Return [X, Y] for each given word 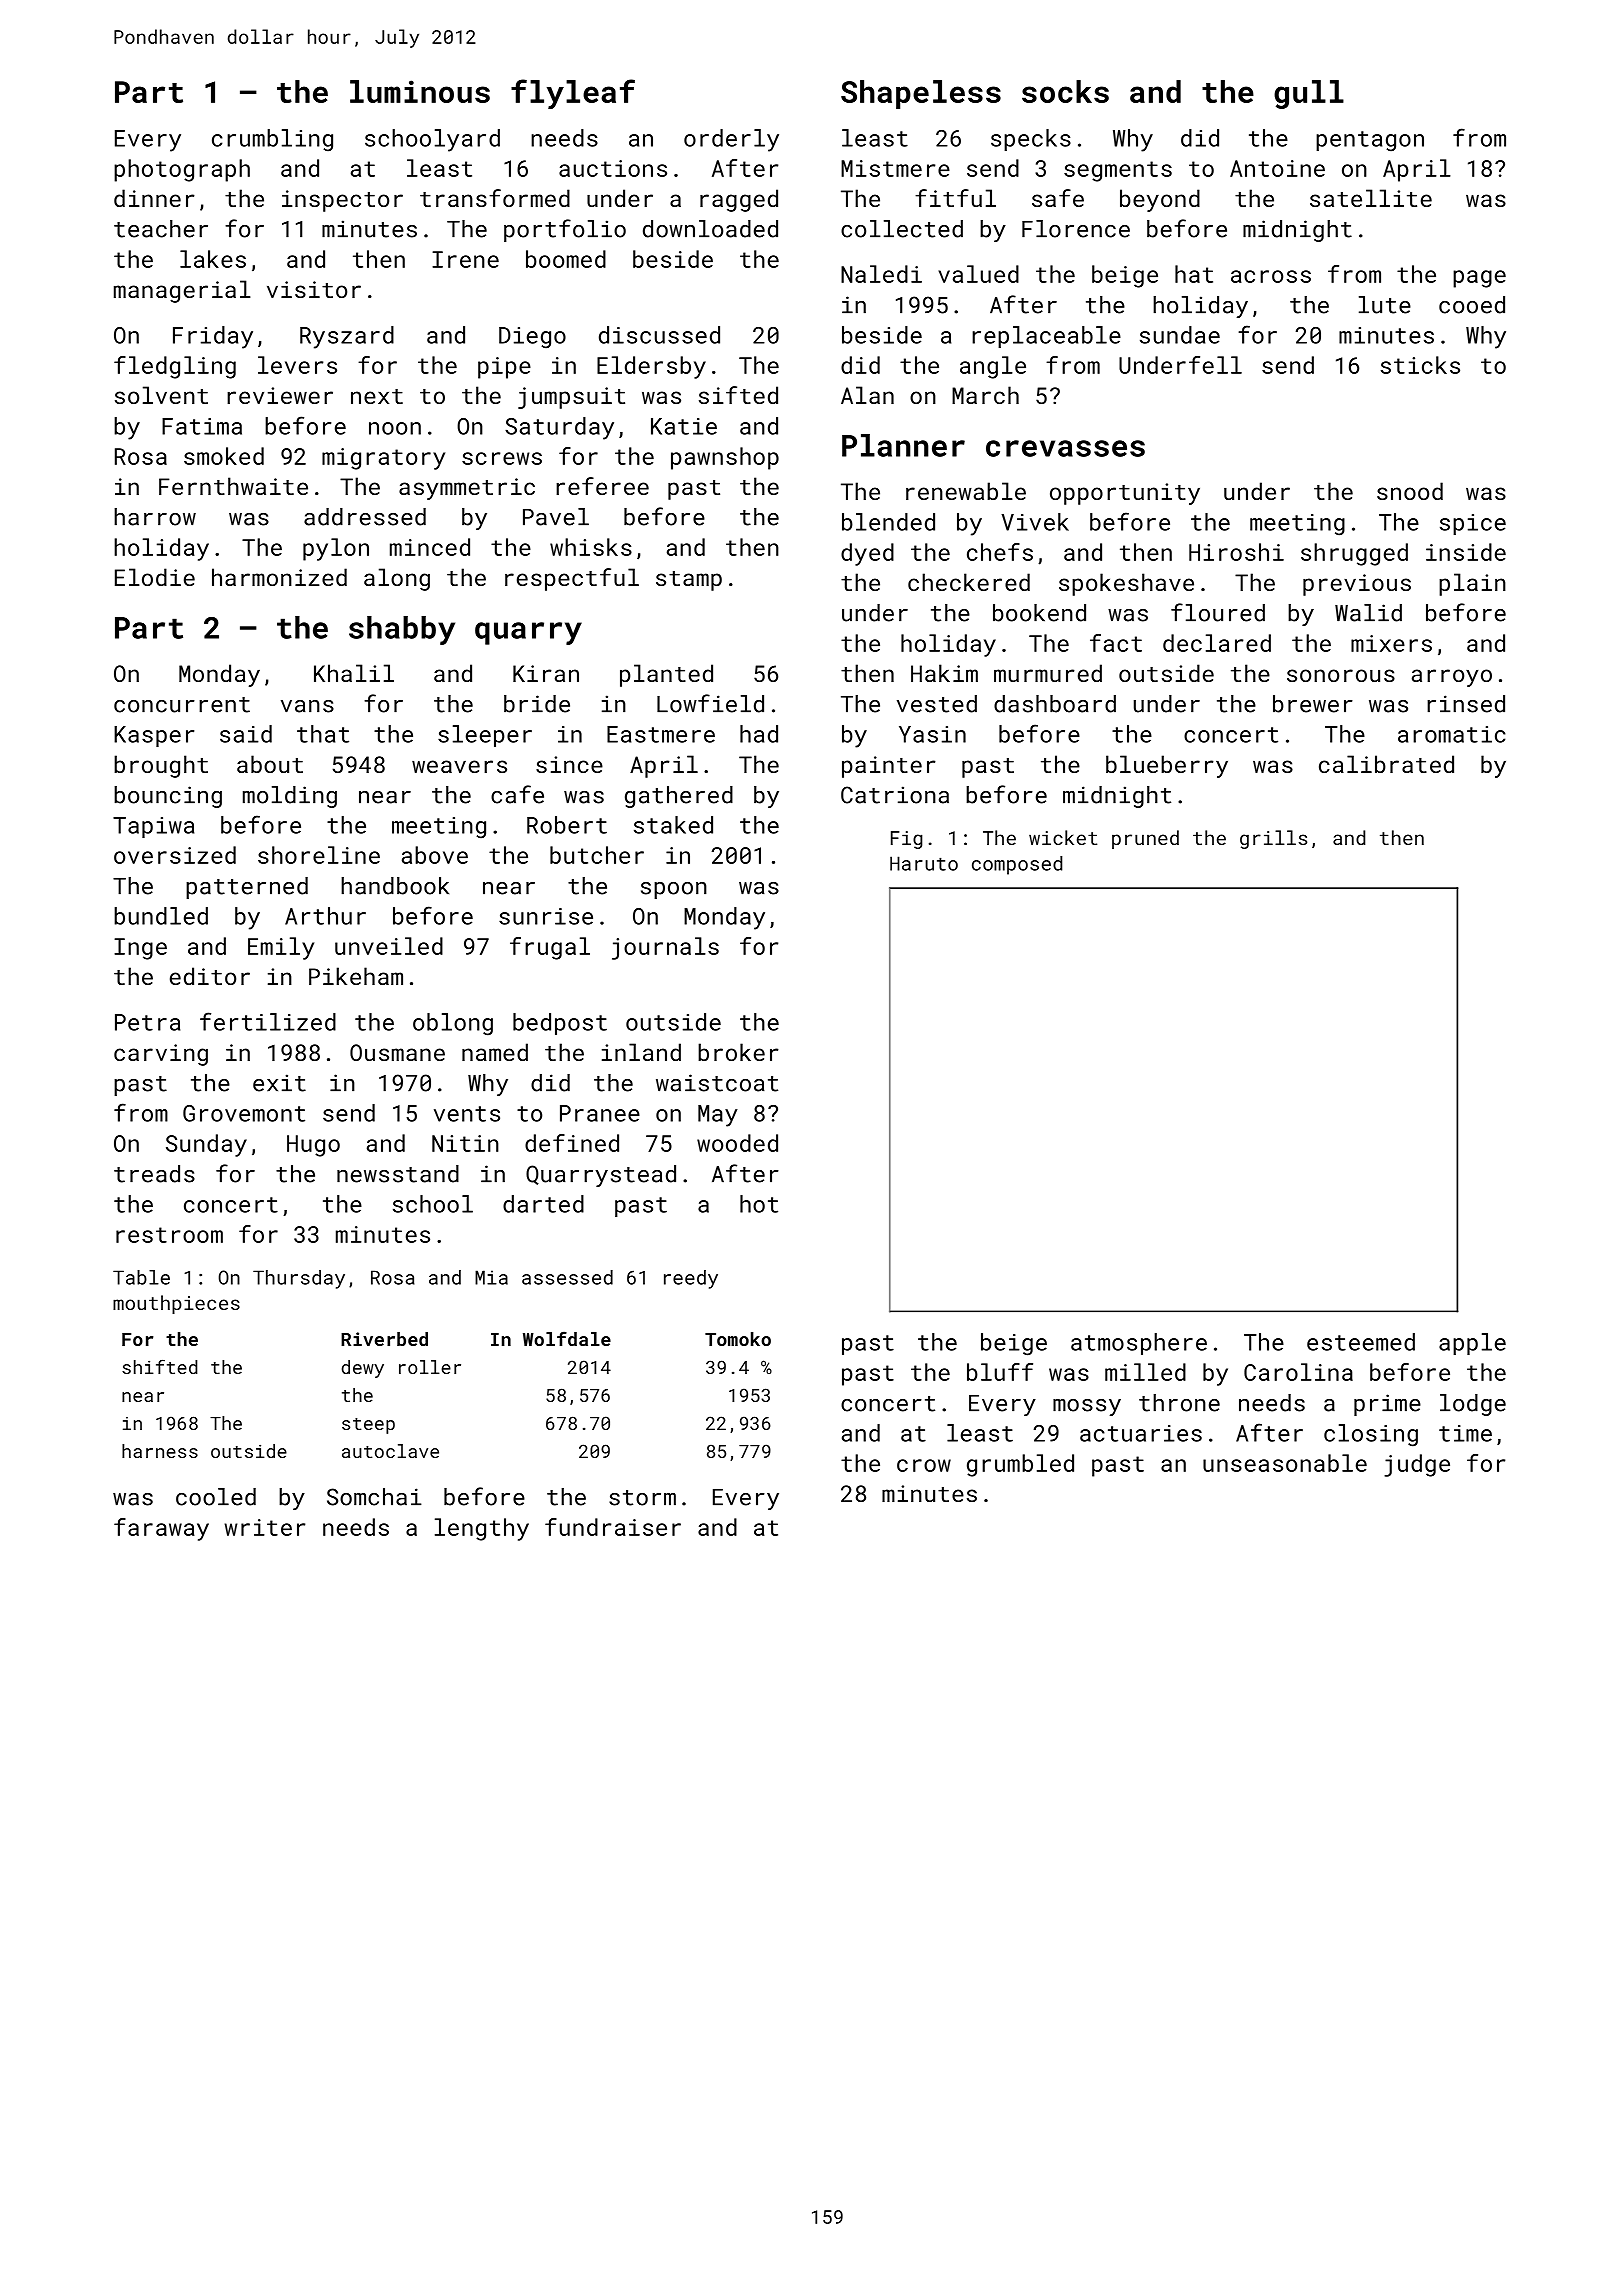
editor [210, 976]
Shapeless [921, 94]
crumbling [272, 140]
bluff [1000, 1372]
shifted [159, 1366]
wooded [737, 1143]
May [718, 1116]
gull [1309, 94]
